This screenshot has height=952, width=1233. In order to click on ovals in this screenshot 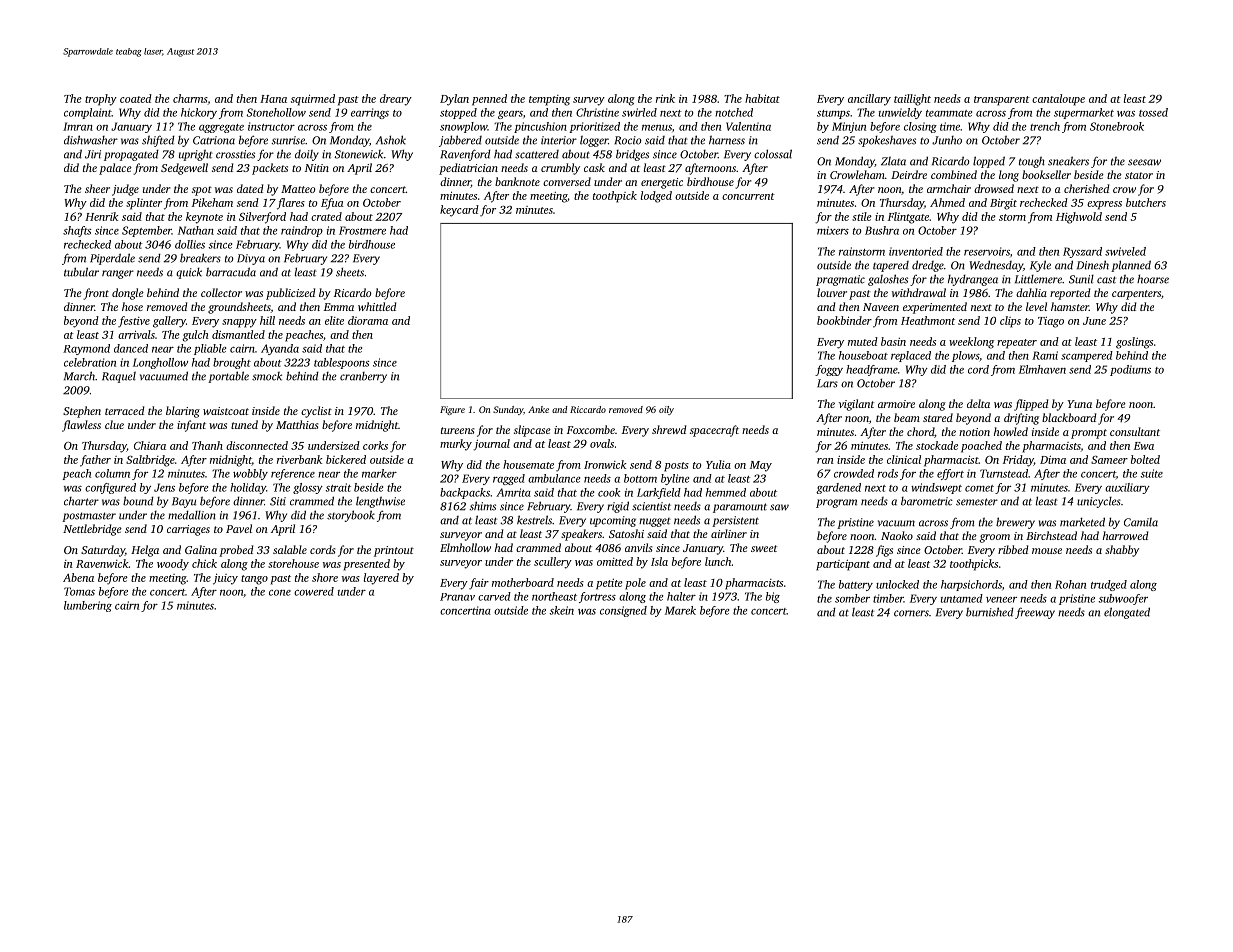, I will do `click(602, 443)`.
